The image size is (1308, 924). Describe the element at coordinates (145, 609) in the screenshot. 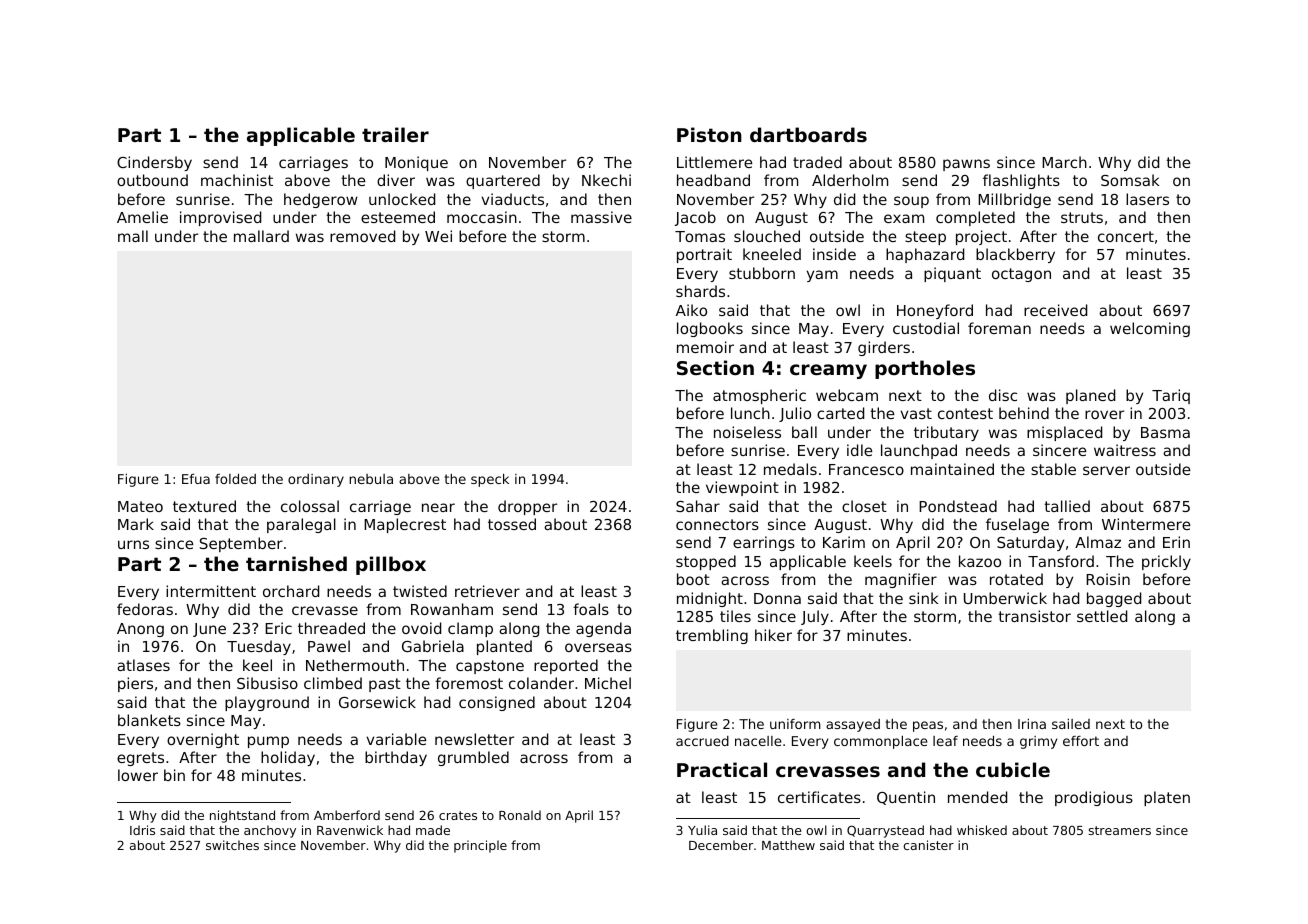

I see `fedoras` at that location.
